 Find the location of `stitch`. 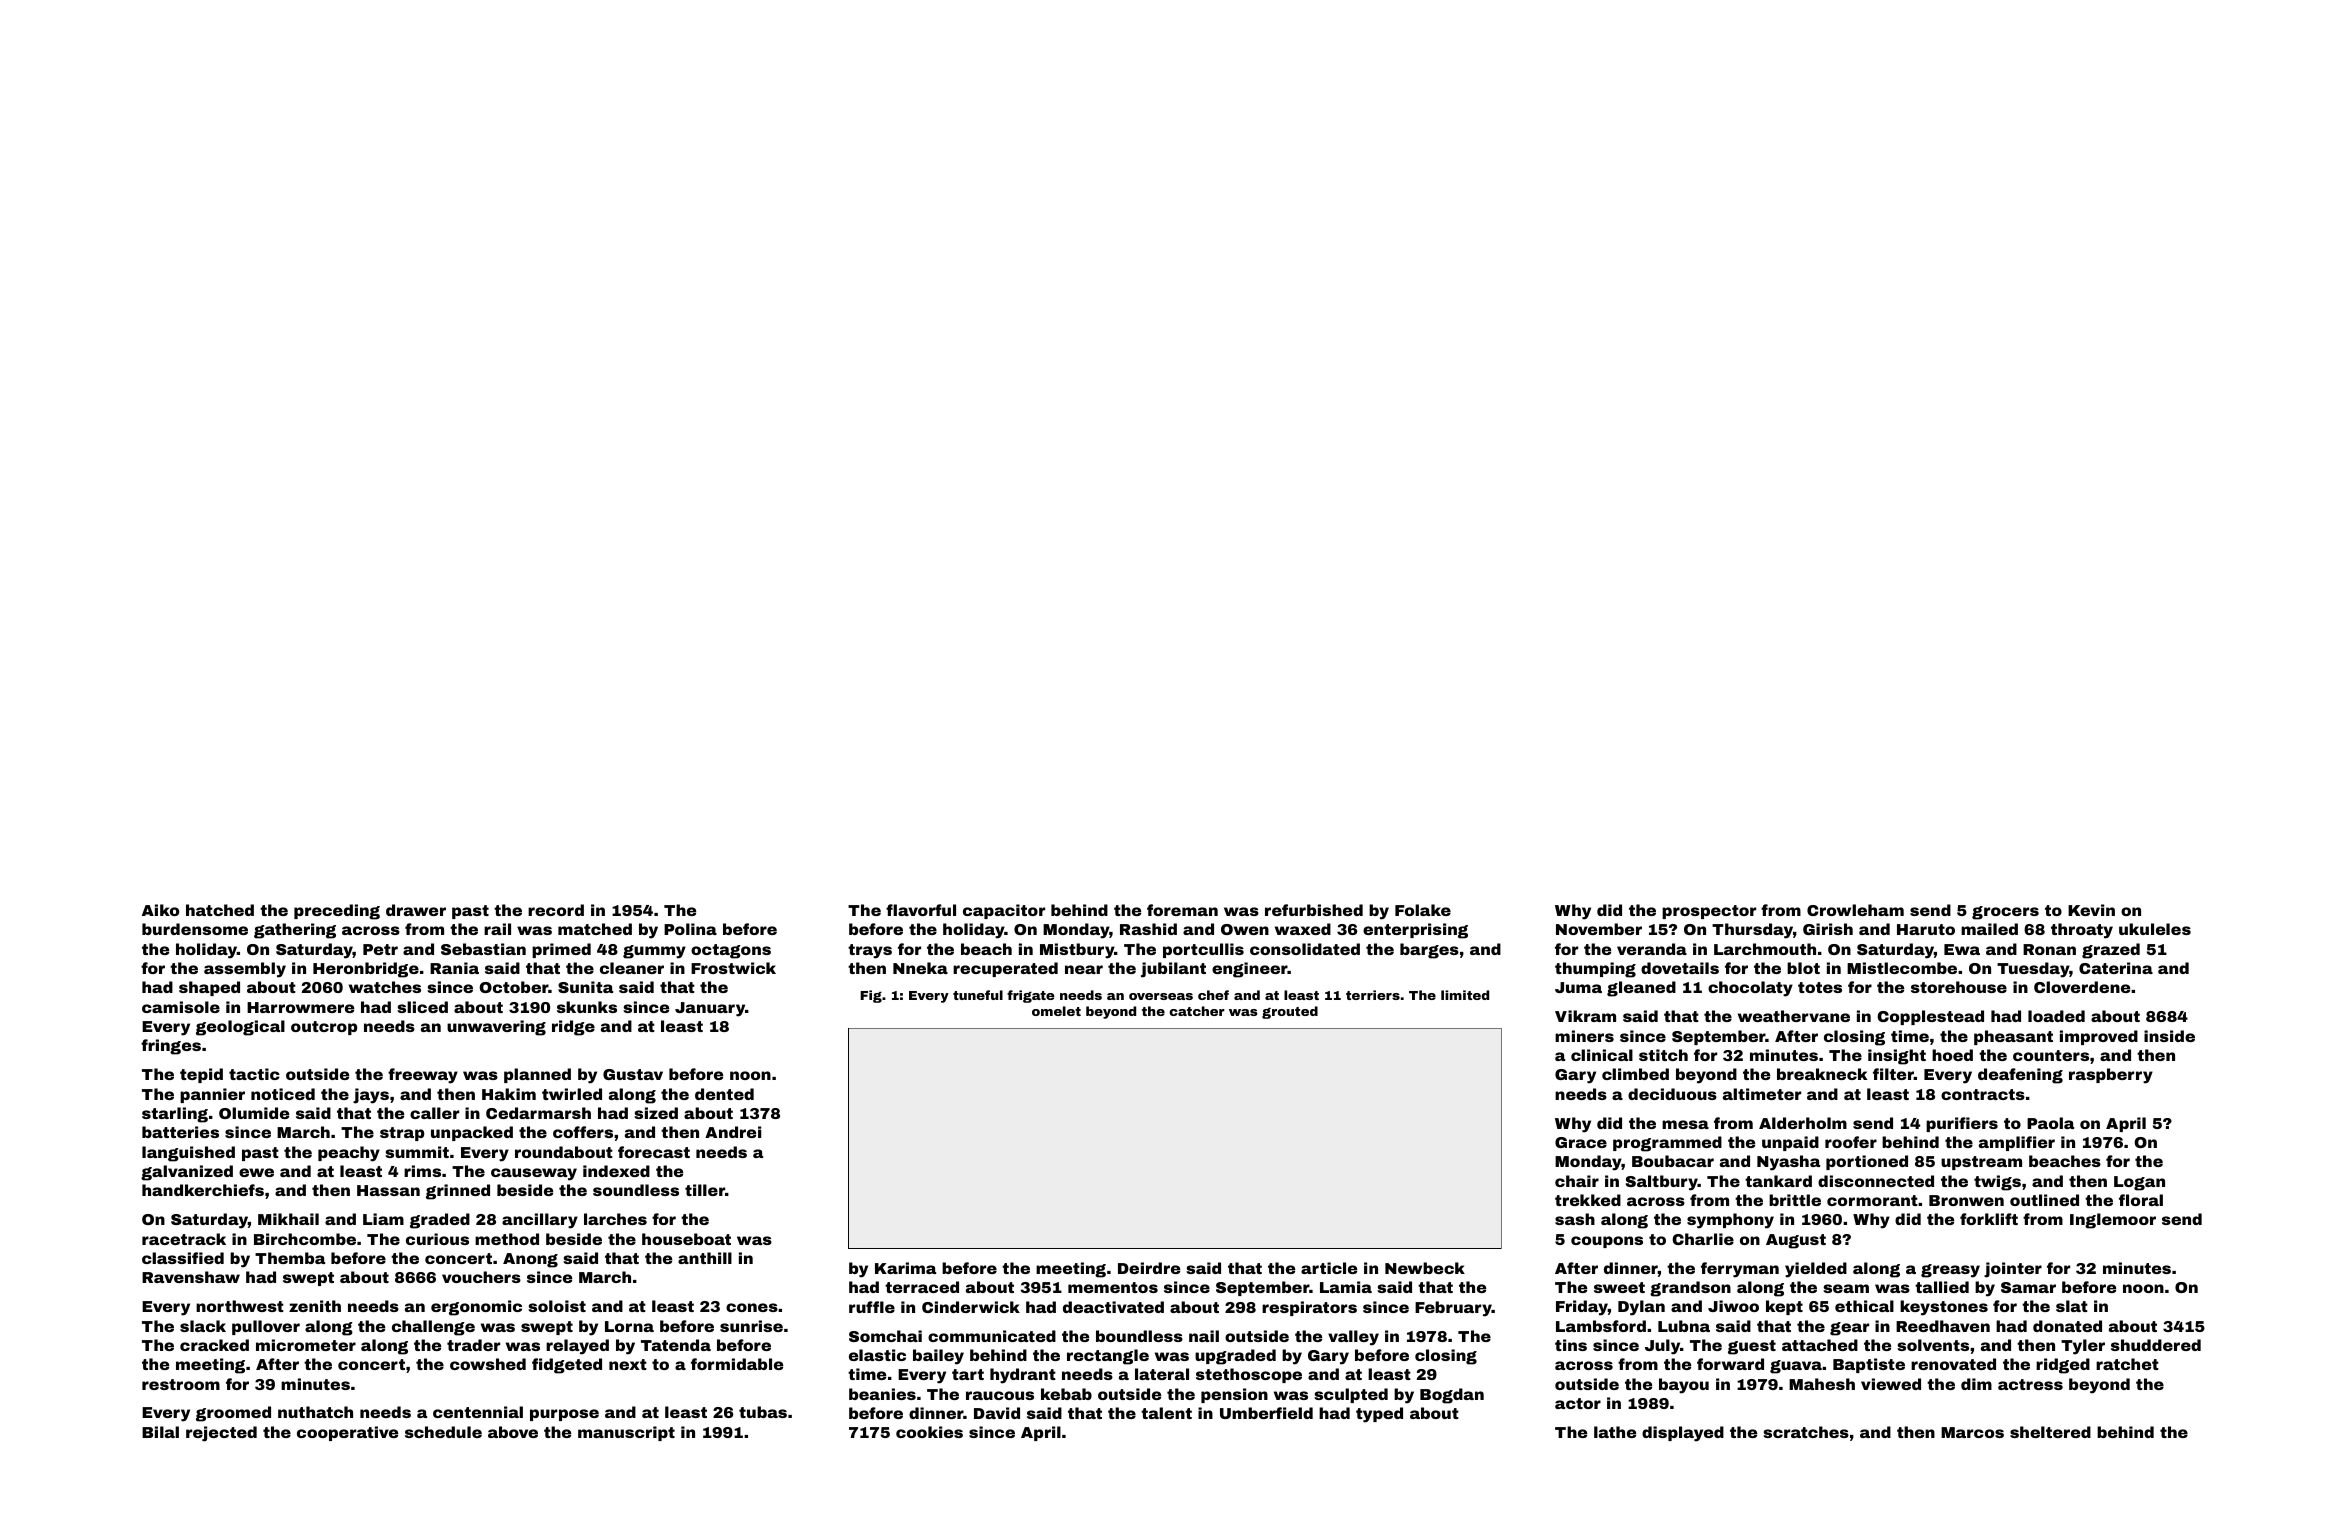

stitch is located at coordinates (1663, 1055).
